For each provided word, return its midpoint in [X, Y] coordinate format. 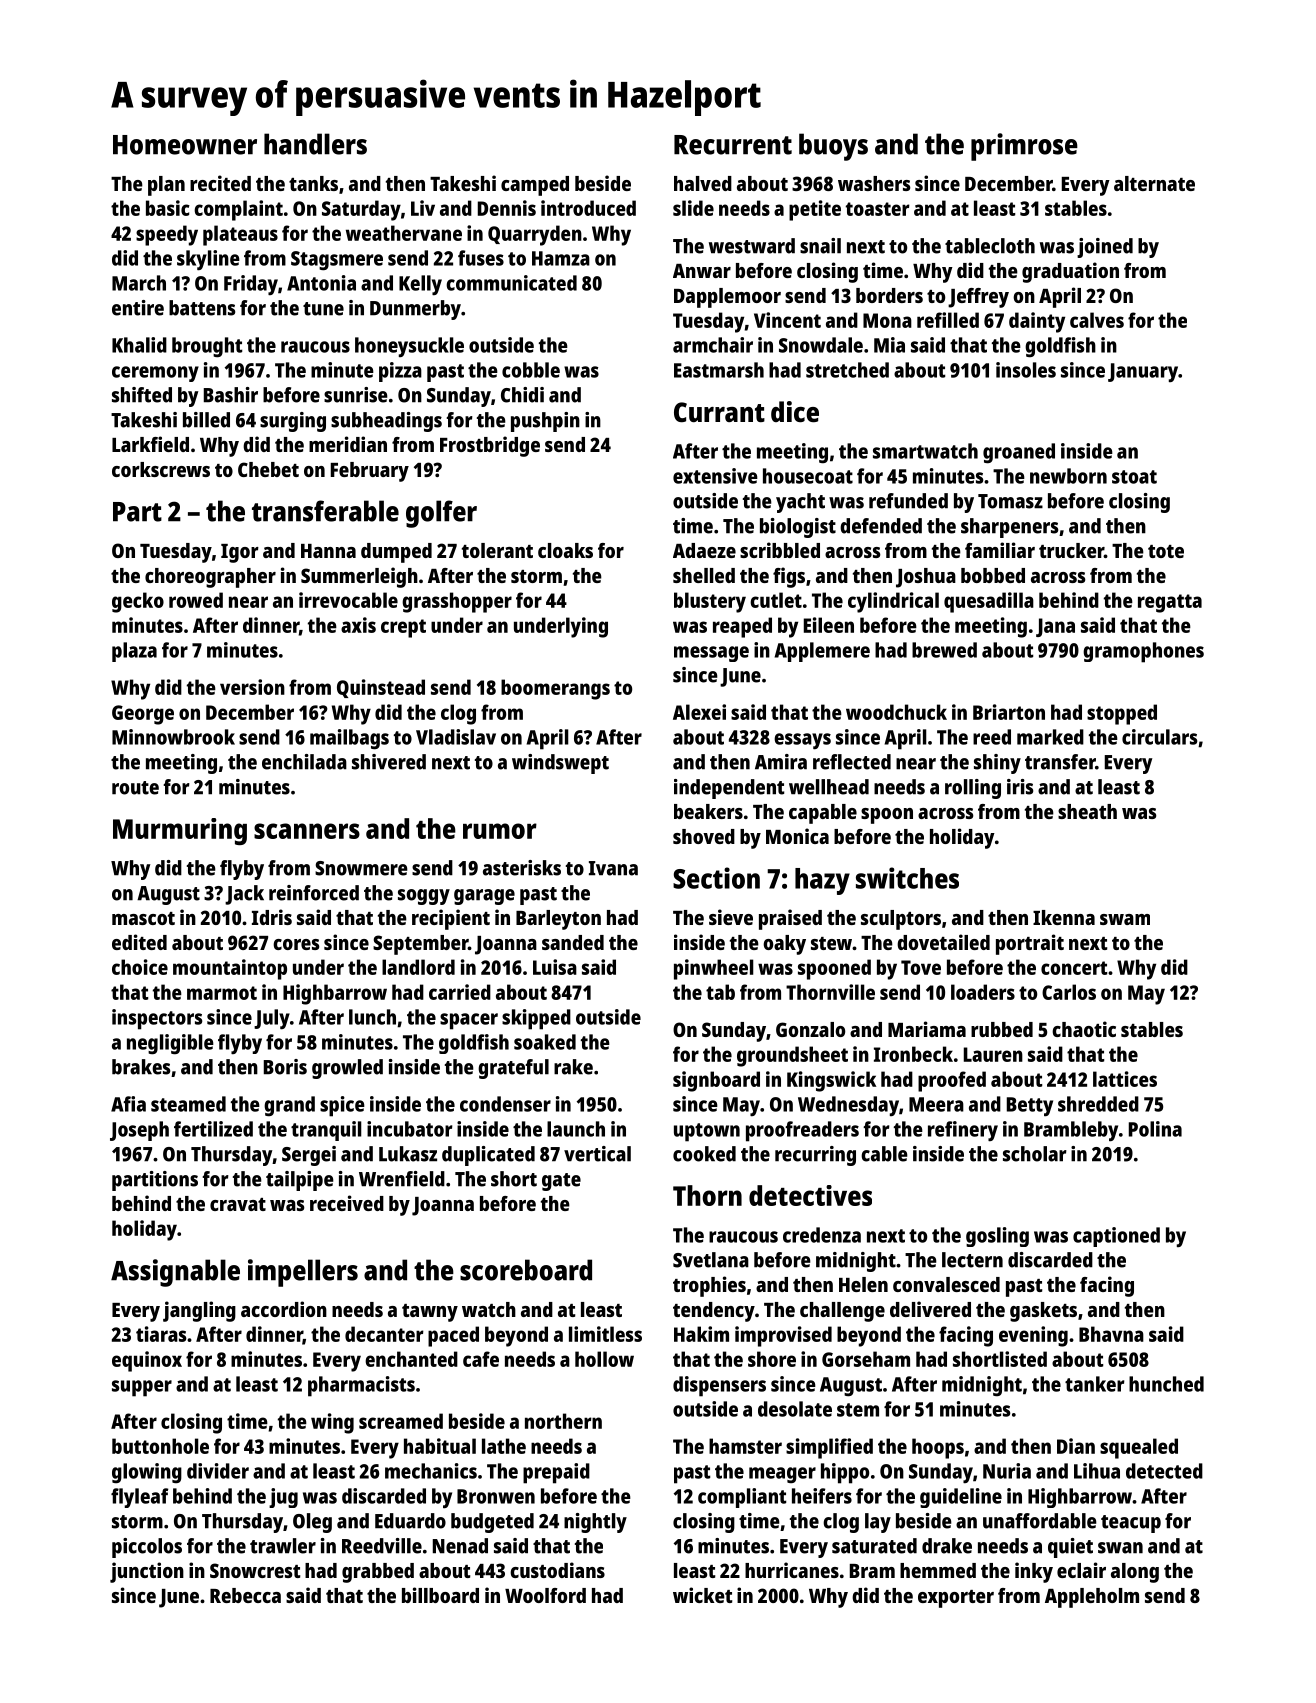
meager [782, 1475]
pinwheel [714, 969]
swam [1125, 919]
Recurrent [733, 145]
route [135, 788]
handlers [315, 144]
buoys [833, 147]
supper [142, 1388]
